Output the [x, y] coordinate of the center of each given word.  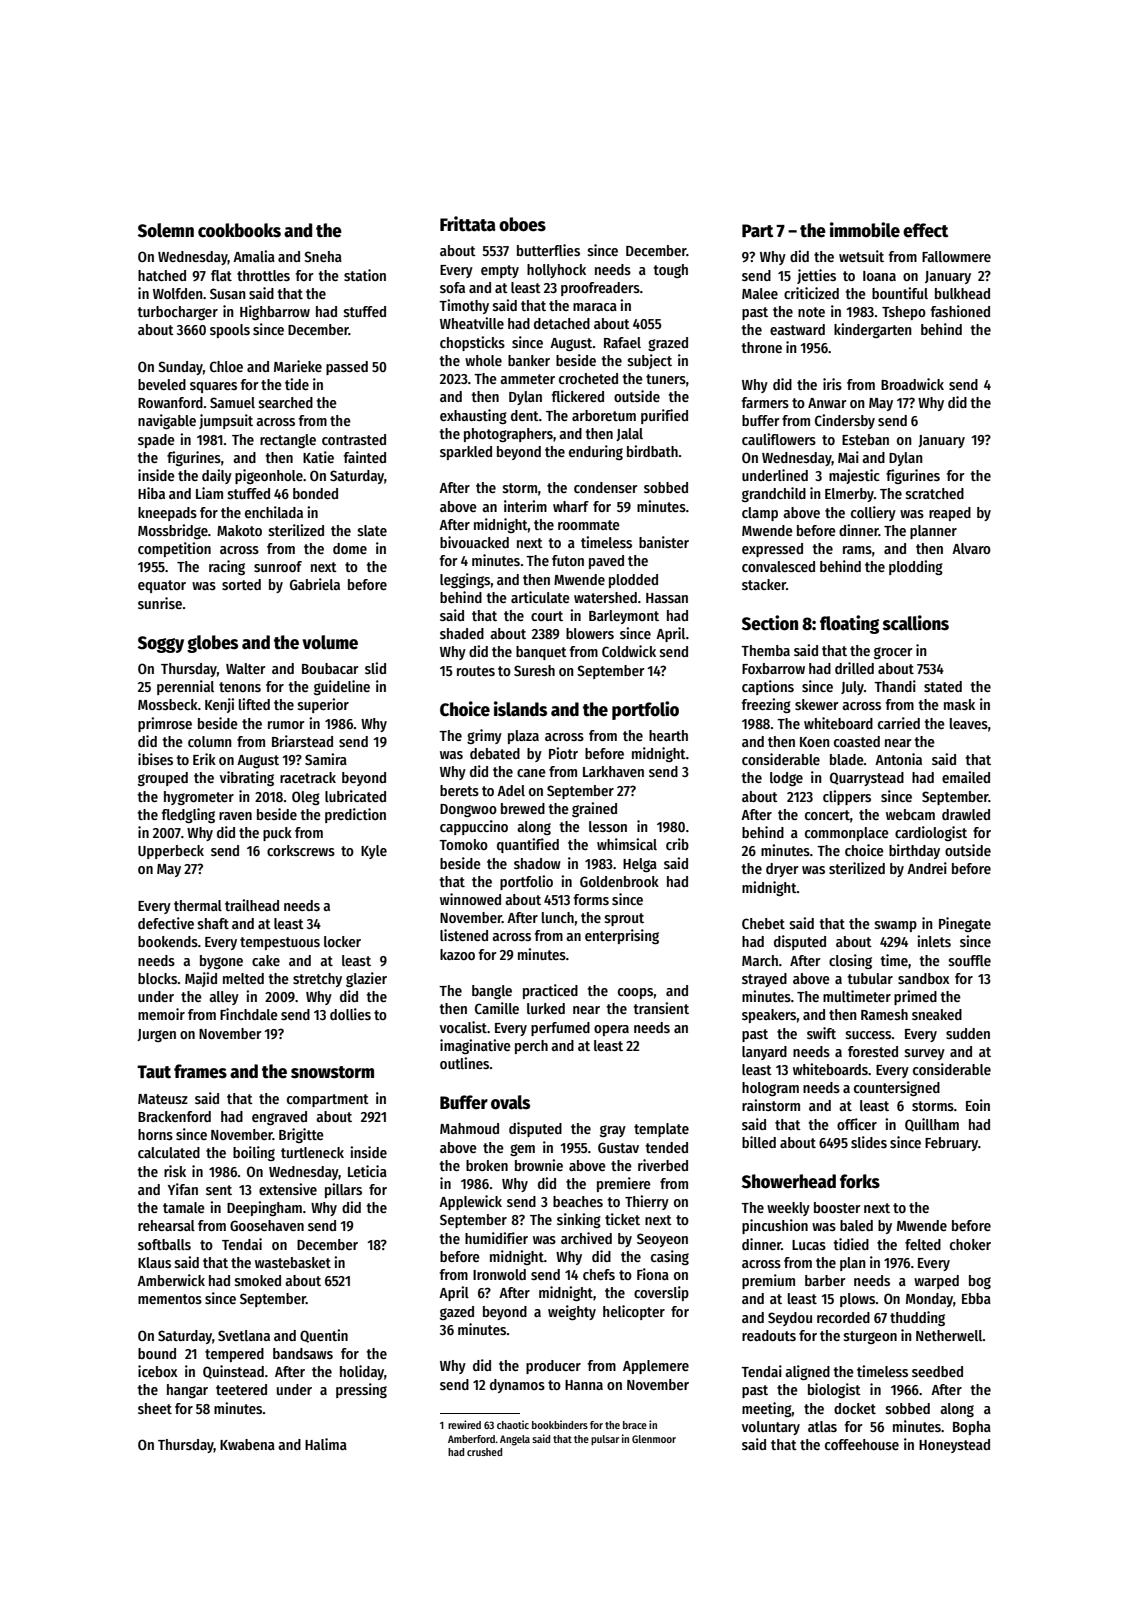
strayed [764, 980]
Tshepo [904, 313]
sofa [452, 287]
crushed [484, 1452]
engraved [279, 1118]
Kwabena [247, 1444]
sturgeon [870, 1337]
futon [568, 560]
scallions [916, 623]
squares [213, 387]
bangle [492, 992]
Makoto [239, 530]
